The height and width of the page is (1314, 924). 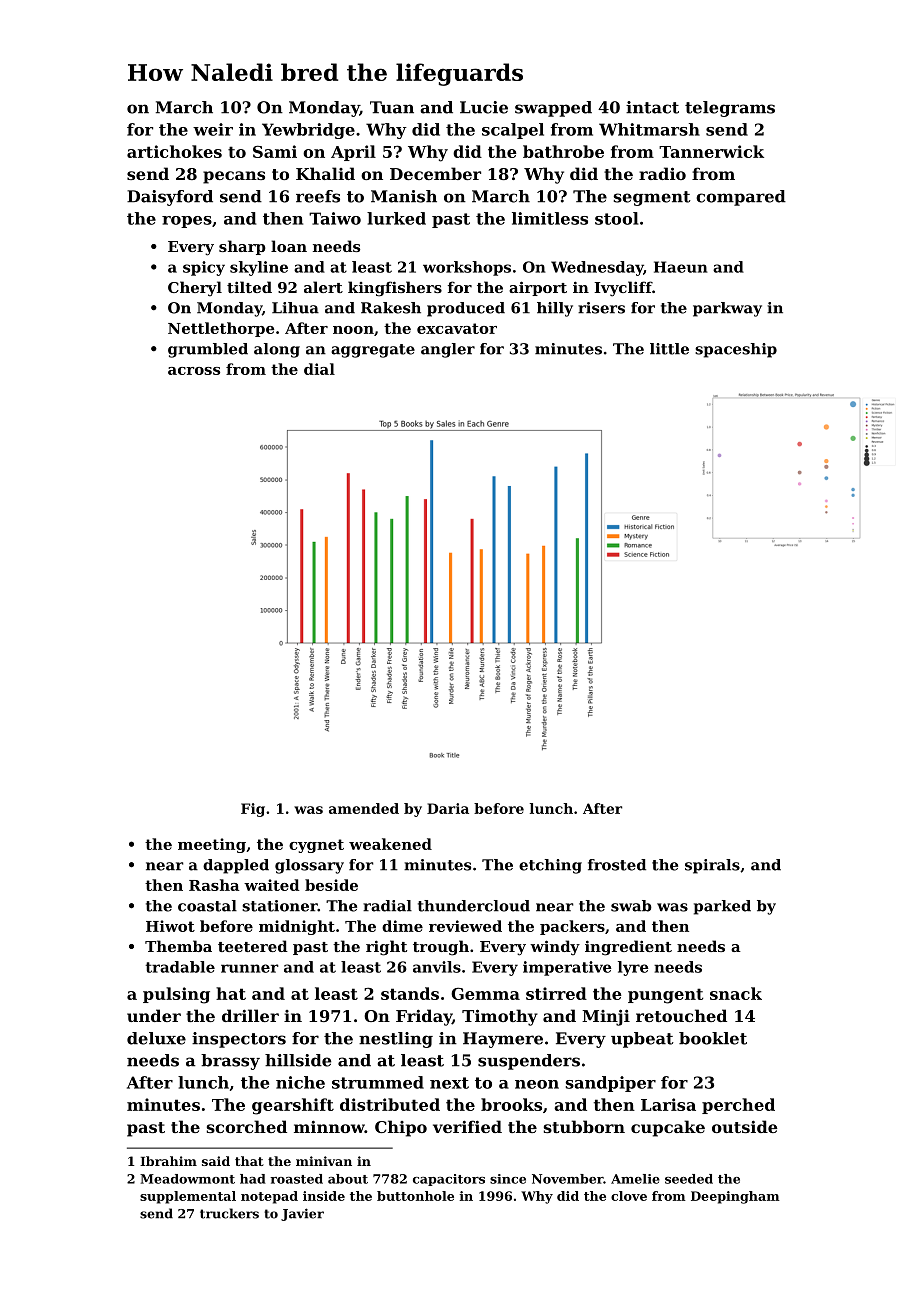 What do you see at coordinates (188, 1197) in the page?
I see `supplemental` at bounding box center [188, 1197].
